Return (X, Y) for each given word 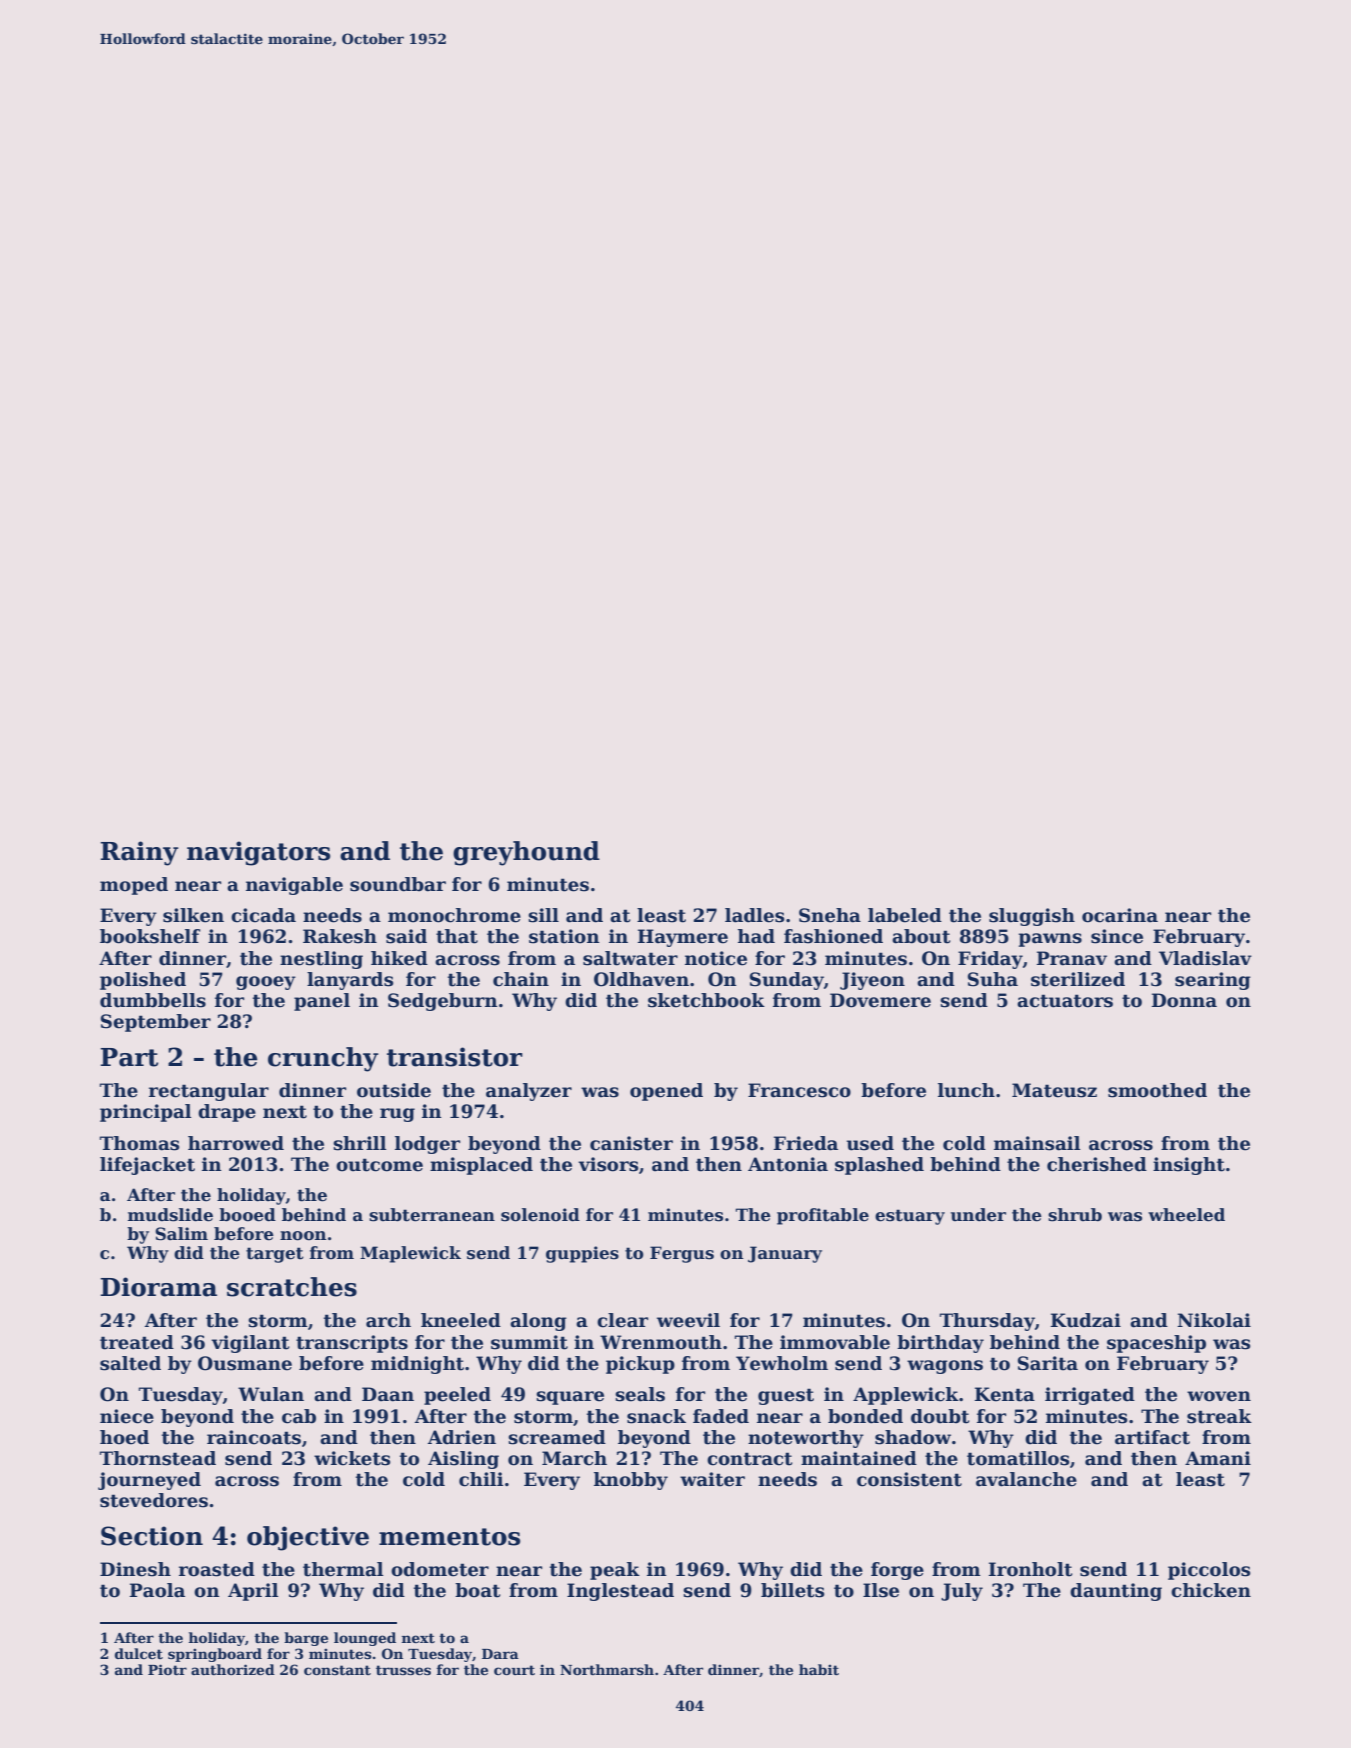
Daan (388, 1394)
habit (819, 1669)
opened (666, 1092)
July (962, 1592)
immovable (835, 1342)
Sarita (1048, 1363)
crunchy (323, 1059)
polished (143, 981)
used (870, 1143)
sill (543, 915)
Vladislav (1205, 958)
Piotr (167, 1669)
